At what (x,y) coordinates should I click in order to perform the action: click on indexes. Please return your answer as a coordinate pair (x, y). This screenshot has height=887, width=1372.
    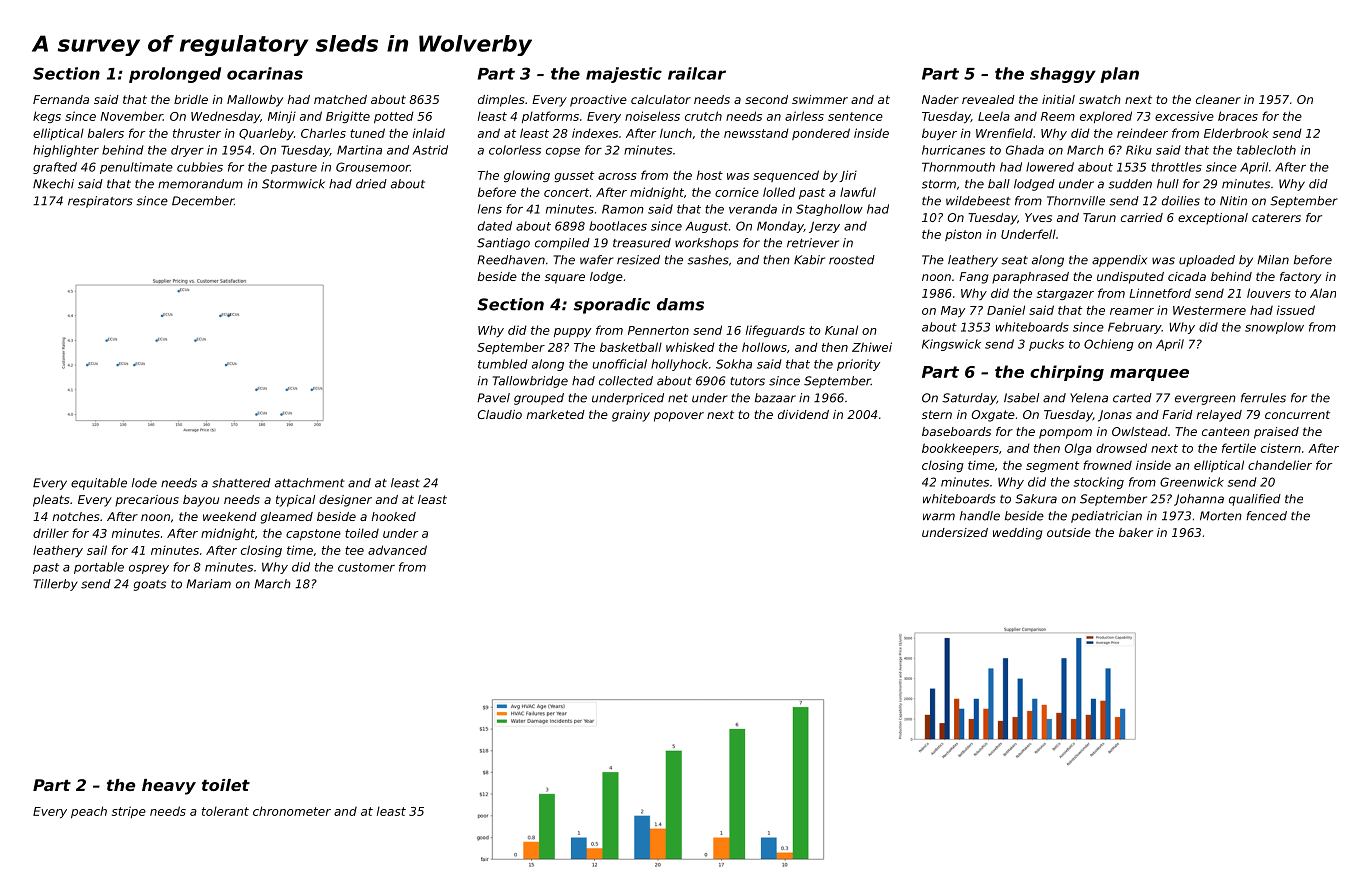
    Looking at the image, I should click on (595, 133).
